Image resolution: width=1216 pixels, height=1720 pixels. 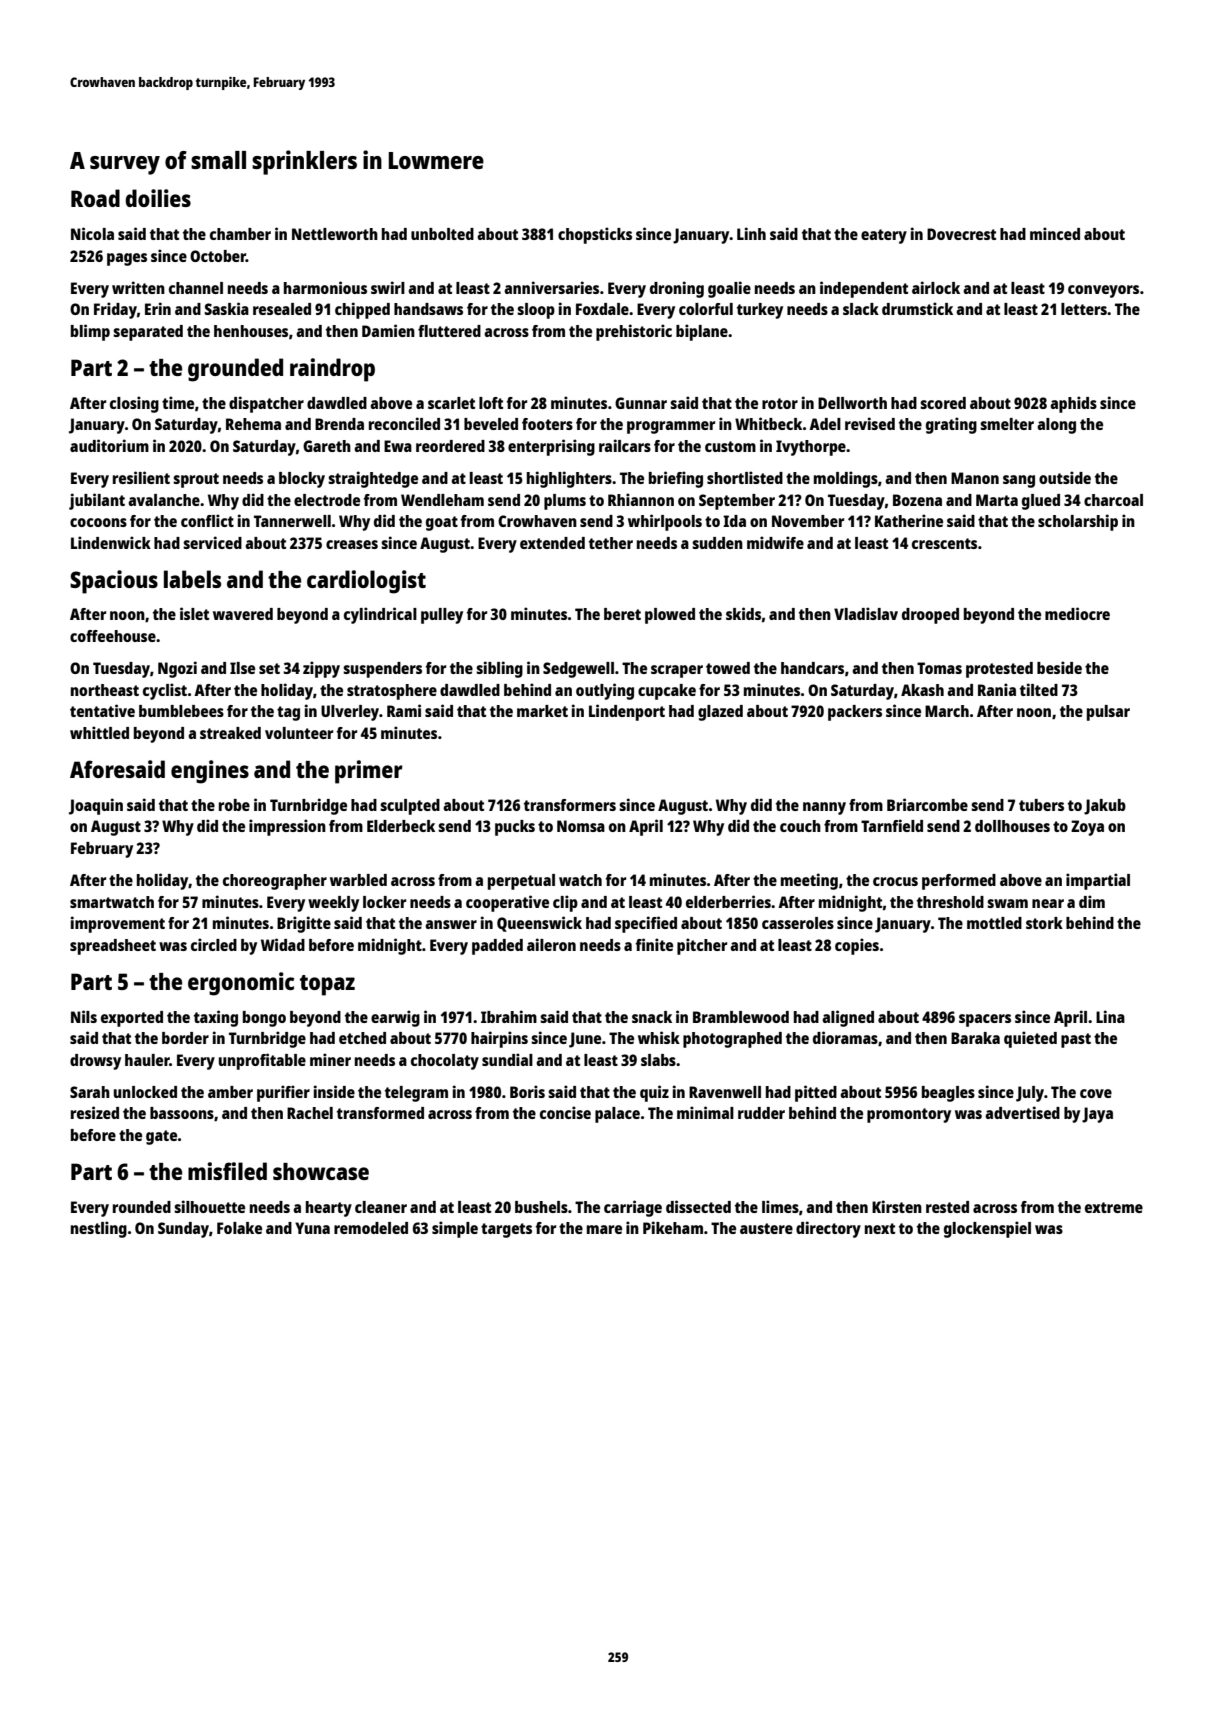 What do you see at coordinates (113, 636) in the screenshot?
I see `coffeehouse` at bounding box center [113, 636].
